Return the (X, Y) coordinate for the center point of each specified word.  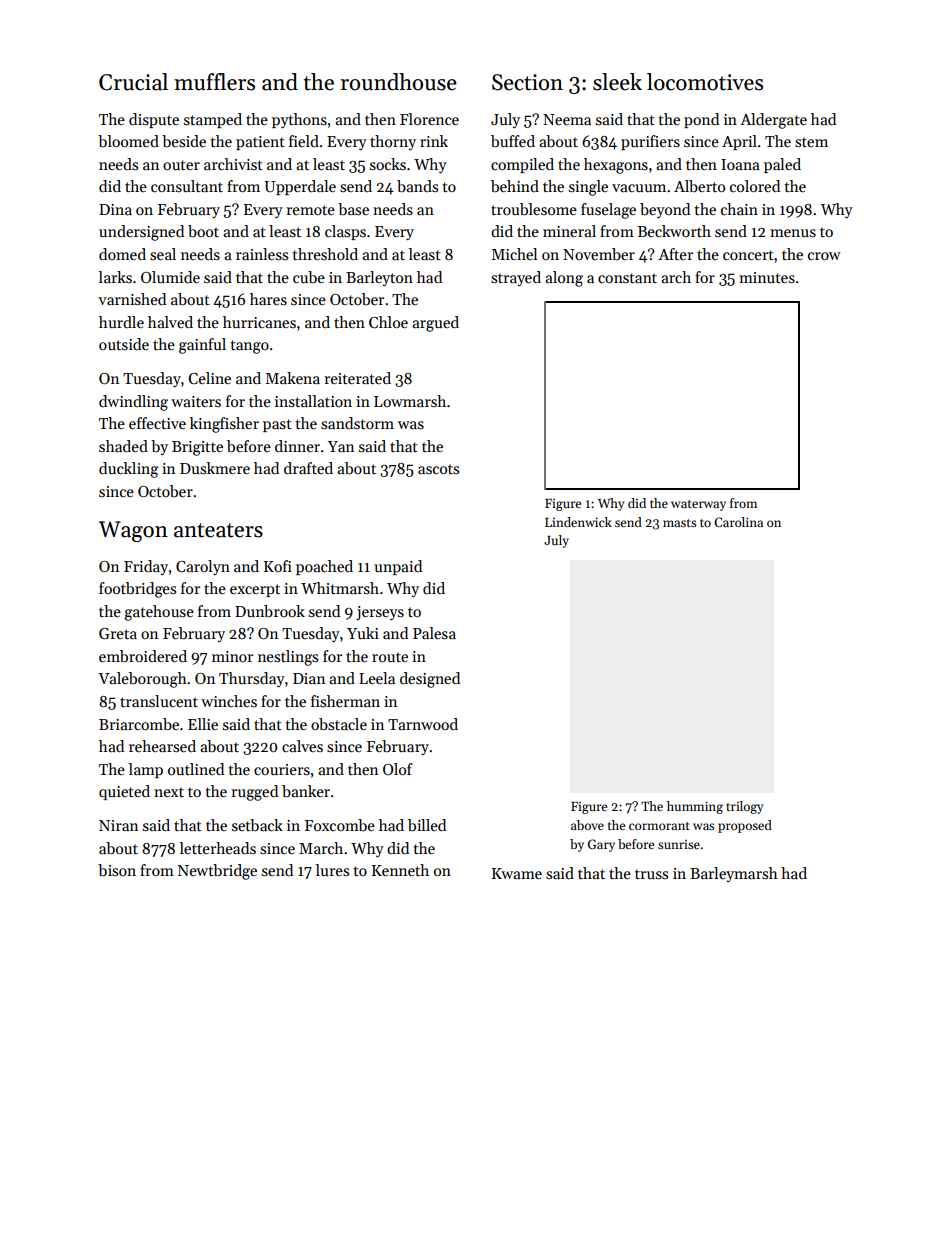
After (675, 254)
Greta (118, 634)
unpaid (398, 567)
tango (249, 347)
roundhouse (399, 82)
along (564, 279)
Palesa (434, 633)
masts (679, 523)
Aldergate (773, 121)
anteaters (218, 530)
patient (260, 143)
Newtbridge (217, 872)
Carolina (738, 522)
